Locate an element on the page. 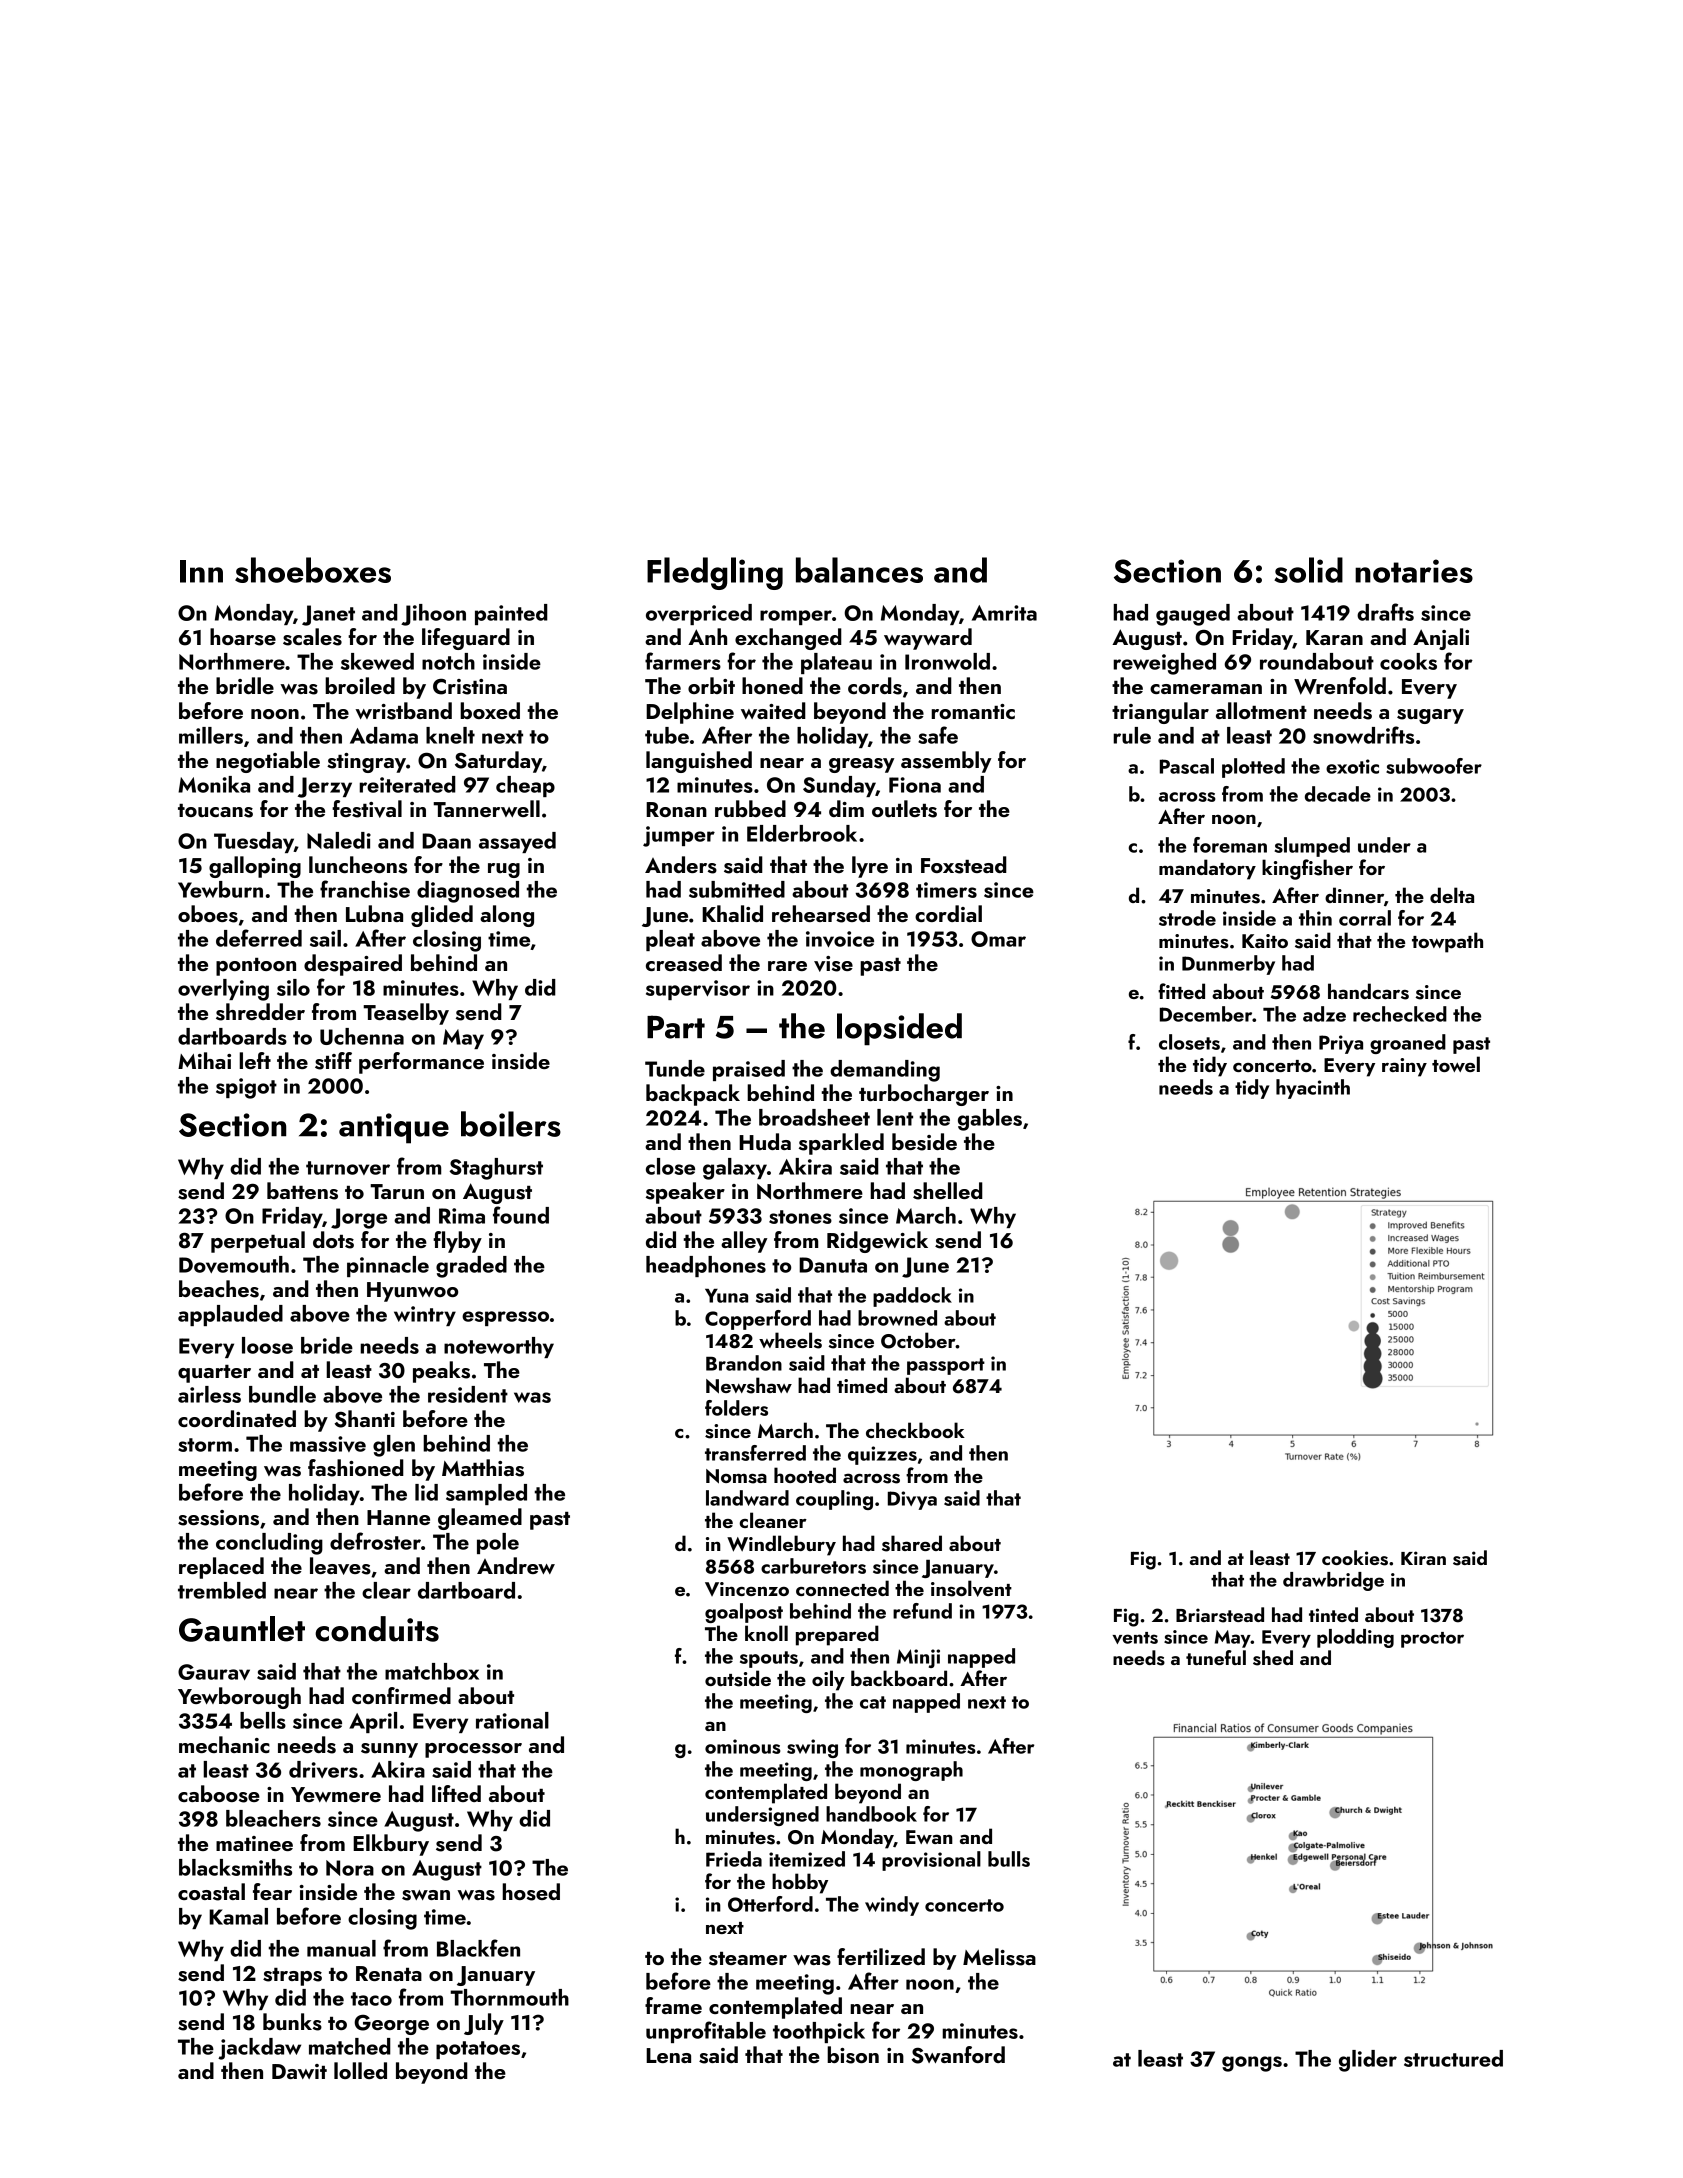 The width and height of the page is (1683, 2178). balances is located at coordinates (859, 570).
